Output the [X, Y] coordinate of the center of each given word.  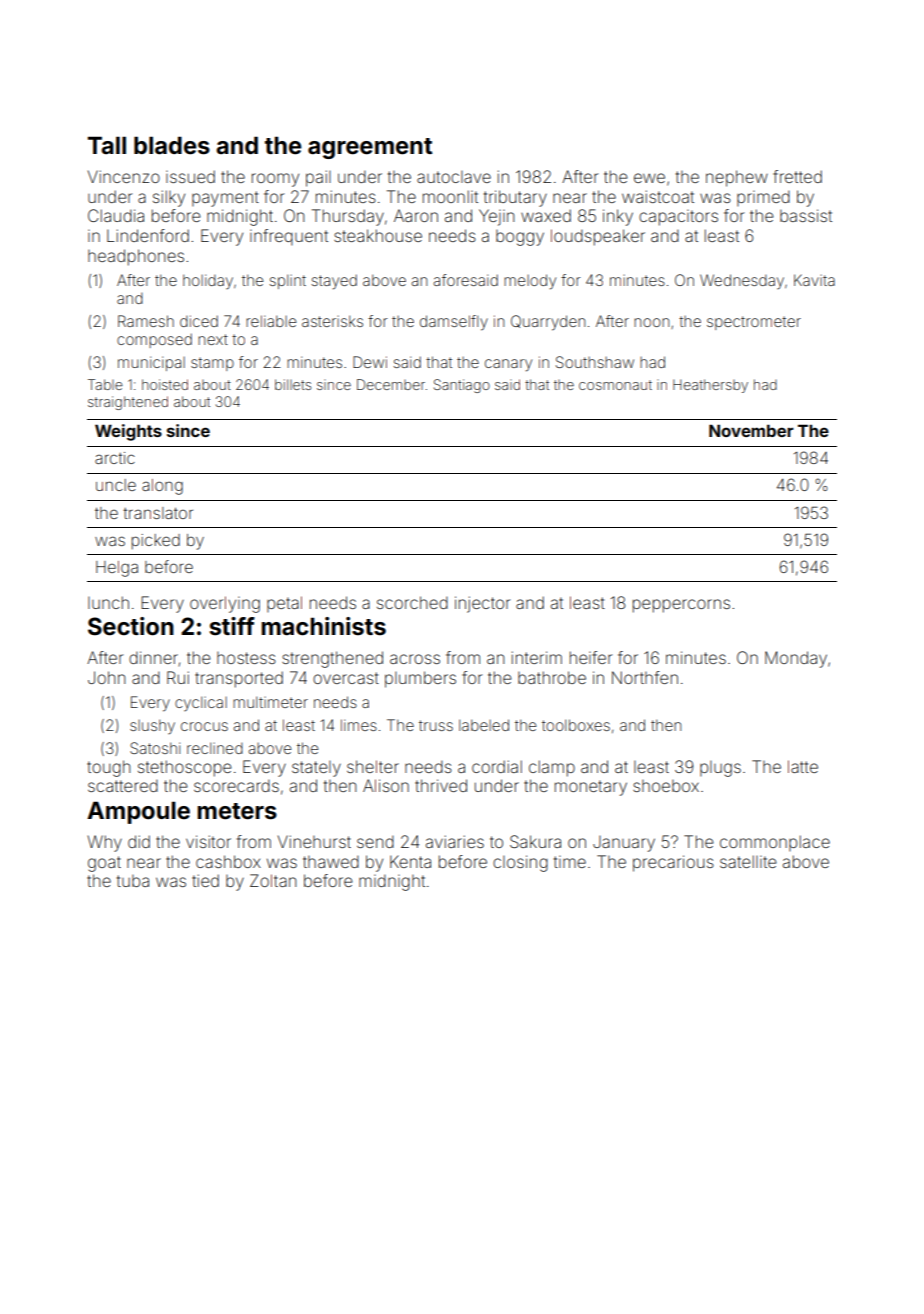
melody [530, 282]
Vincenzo [124, 176]
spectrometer [754, 323]
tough [109, 768]
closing [520, 863]
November [751, 430]
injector [482, 604]
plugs [720, 769]
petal [284, 604]
